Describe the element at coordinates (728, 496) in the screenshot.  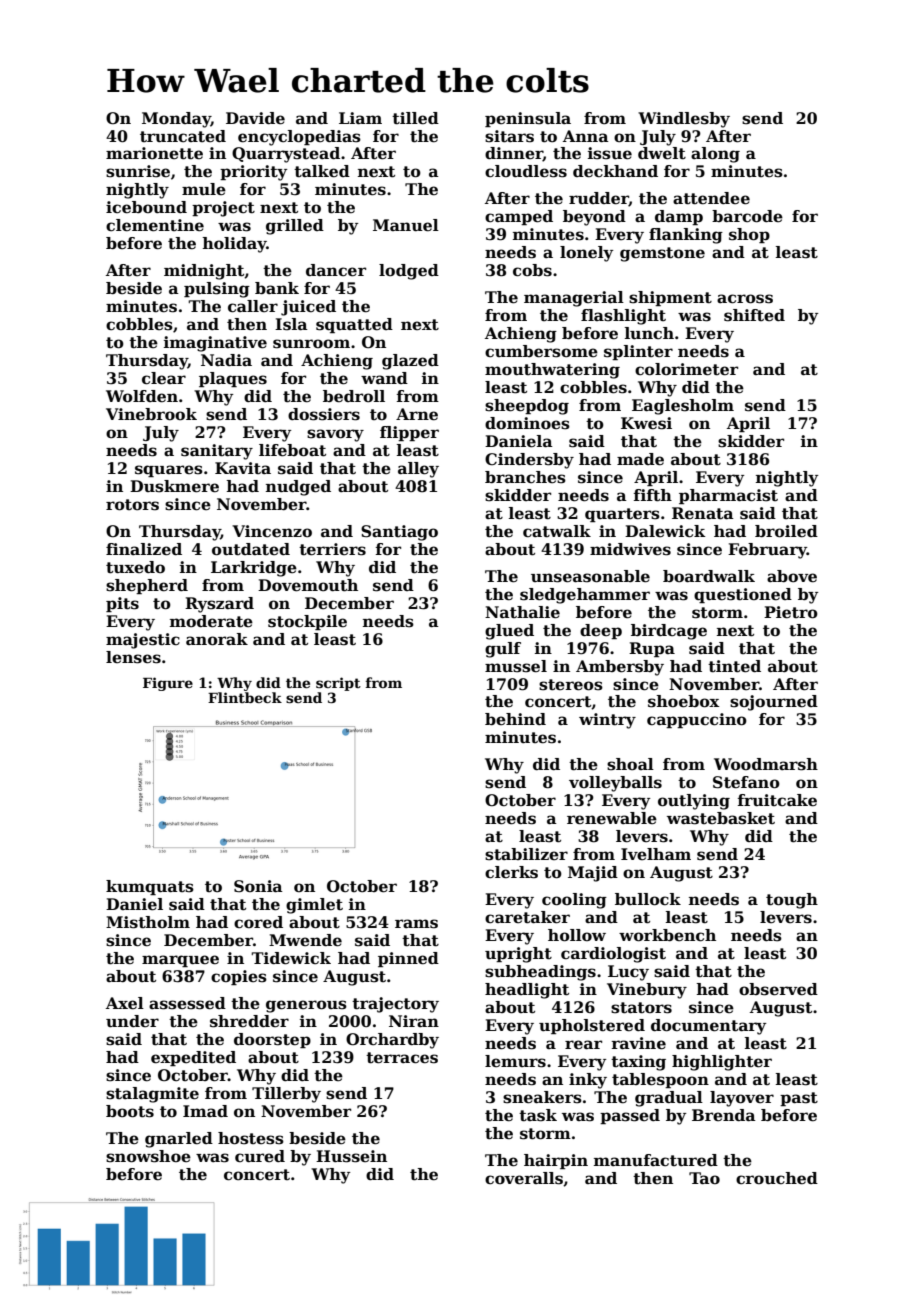
I see `pharmacist` at that location.
